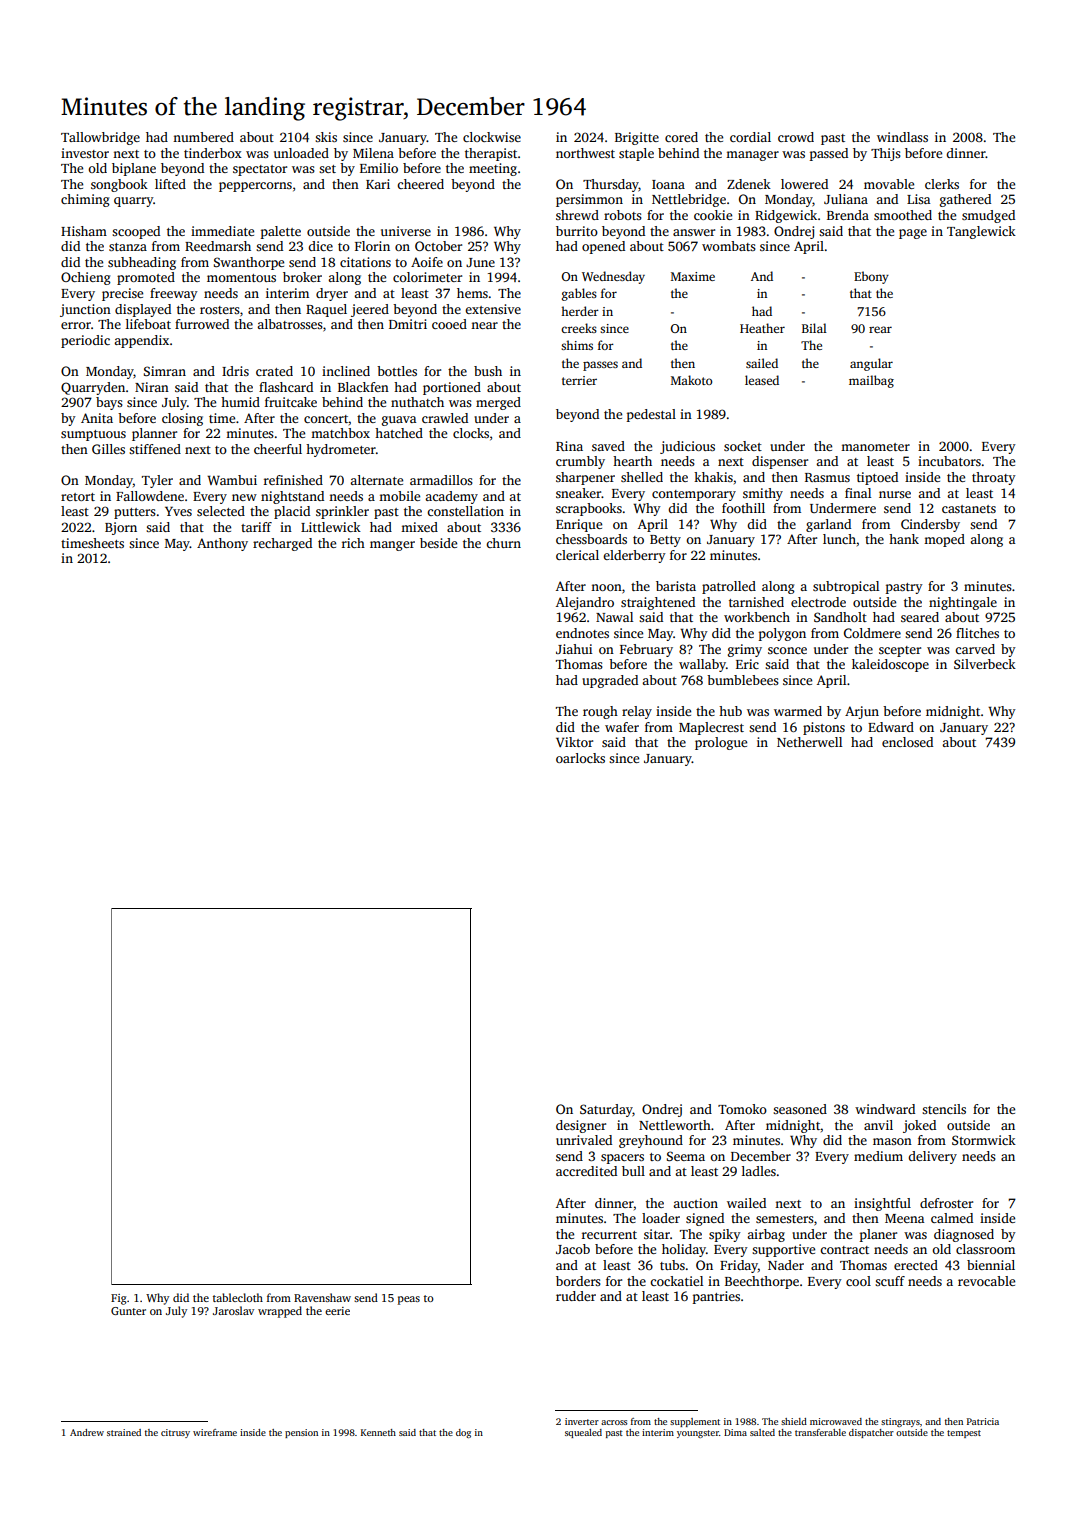 This screenshot has height=1523, width=1077. What do you see at coordinates (260, 170) in the screenshot?
I see `spectator` at bounding box center [260, 170].
